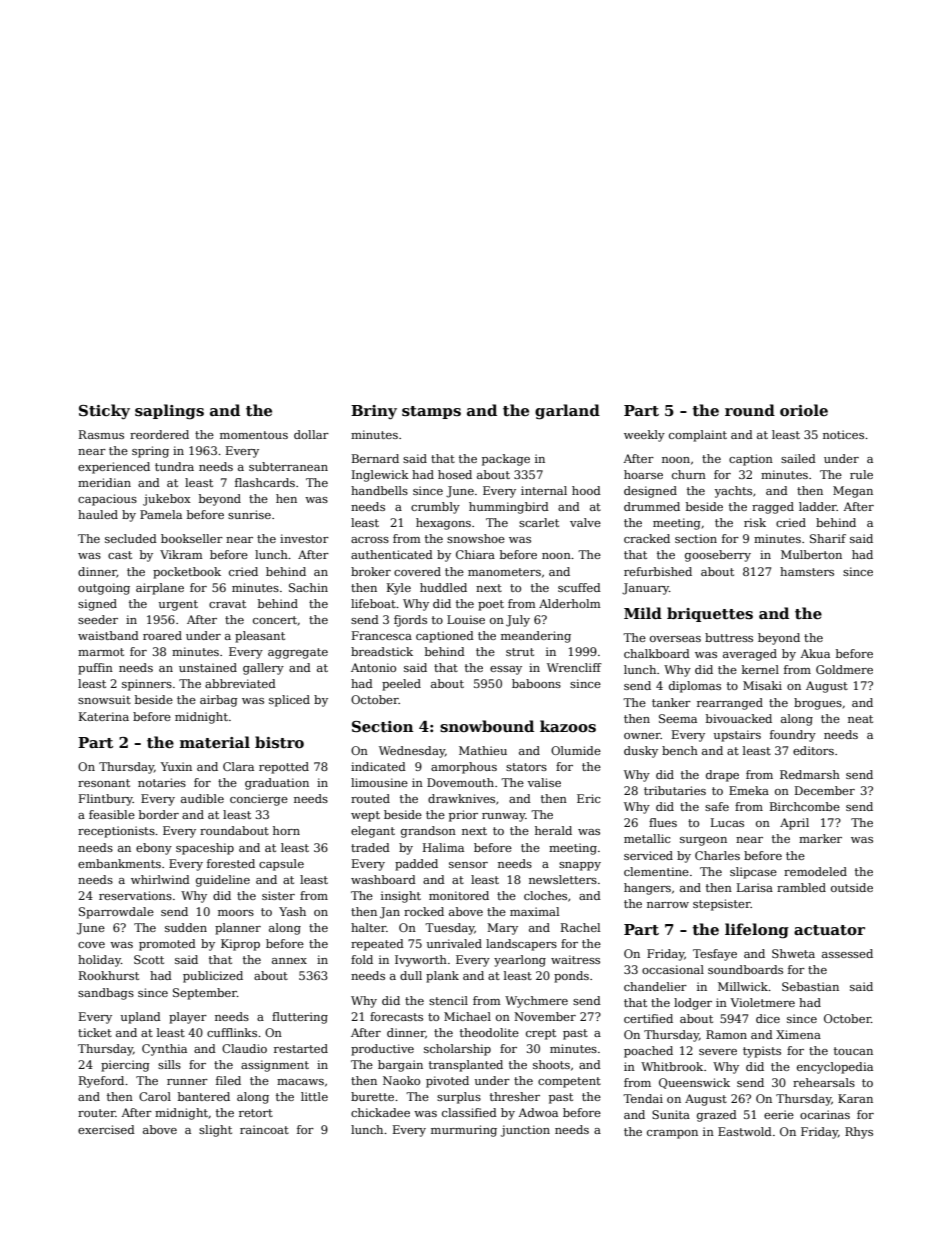  I want to click on breadstick, so click(382, 651).
